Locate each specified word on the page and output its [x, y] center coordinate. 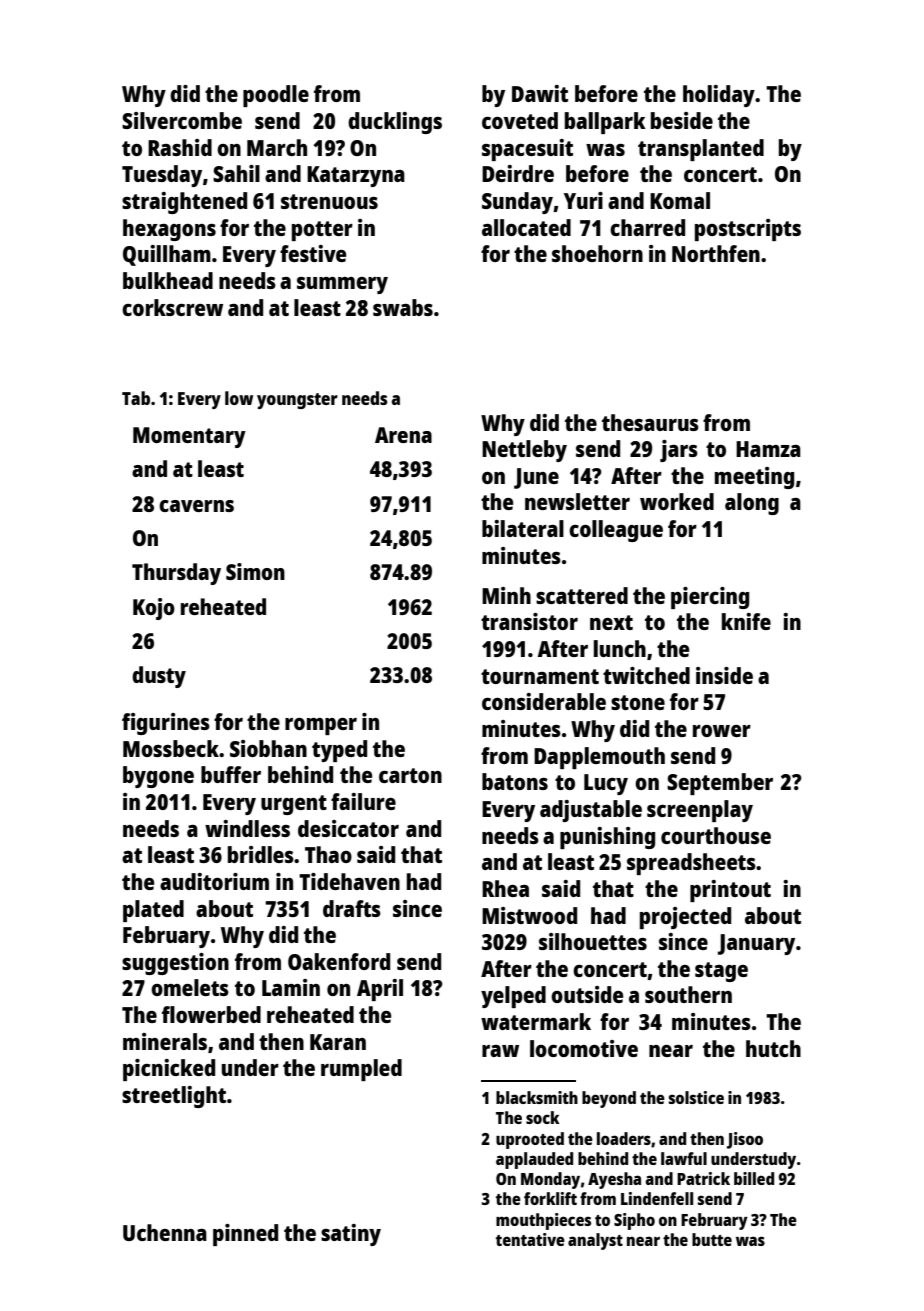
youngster [297, 401]
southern [688, 994]
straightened [184, 203]
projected [685, 918]
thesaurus [650, 422]
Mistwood [529, 915]
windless [247, 828]
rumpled [361, 1070]
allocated [526, 227]
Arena [403, 435]
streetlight [174, 1097]
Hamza [768, 449]
